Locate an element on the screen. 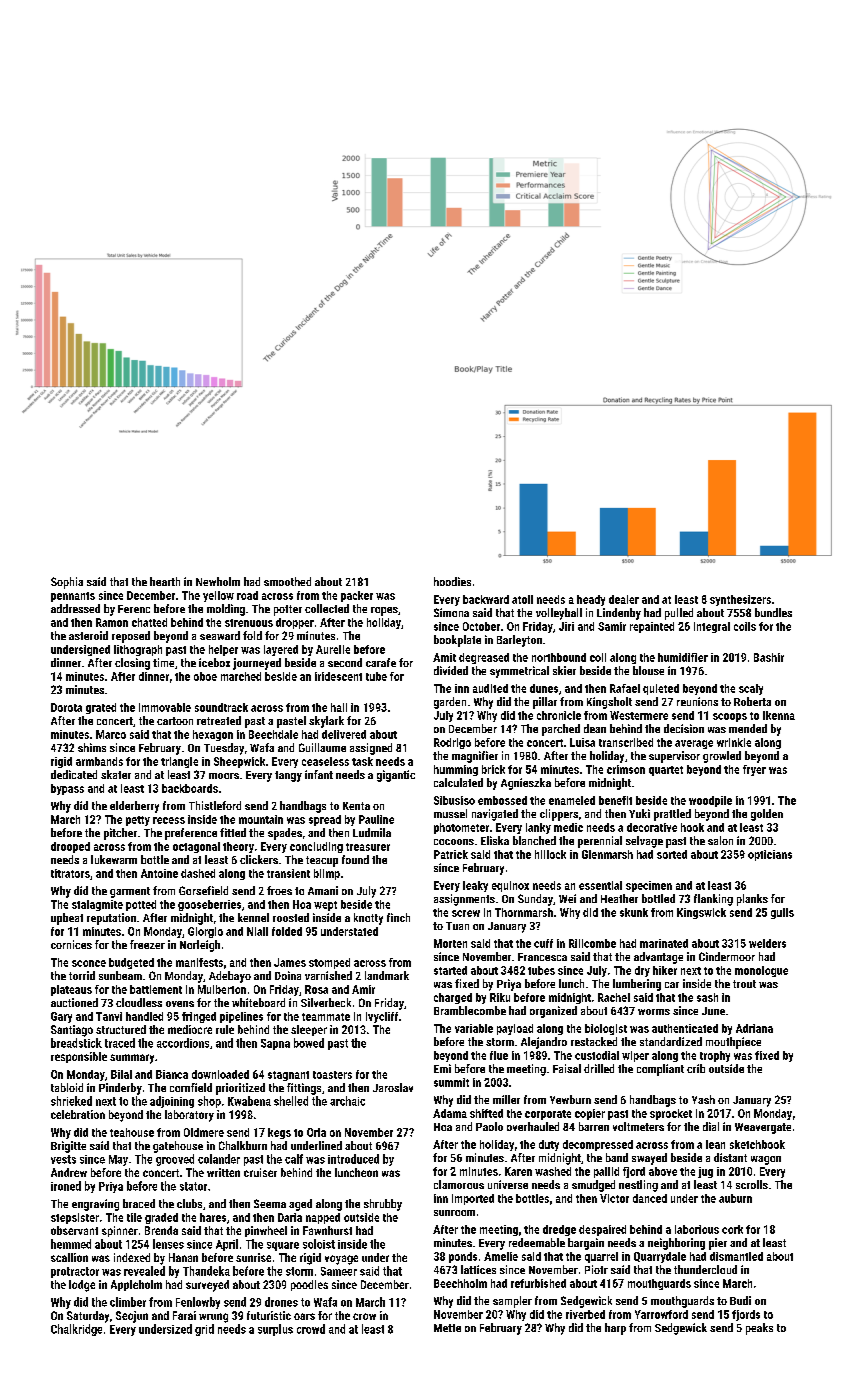 This screenshot has width=849, height=1400. surplus is located at coordinates (275, 1330).
